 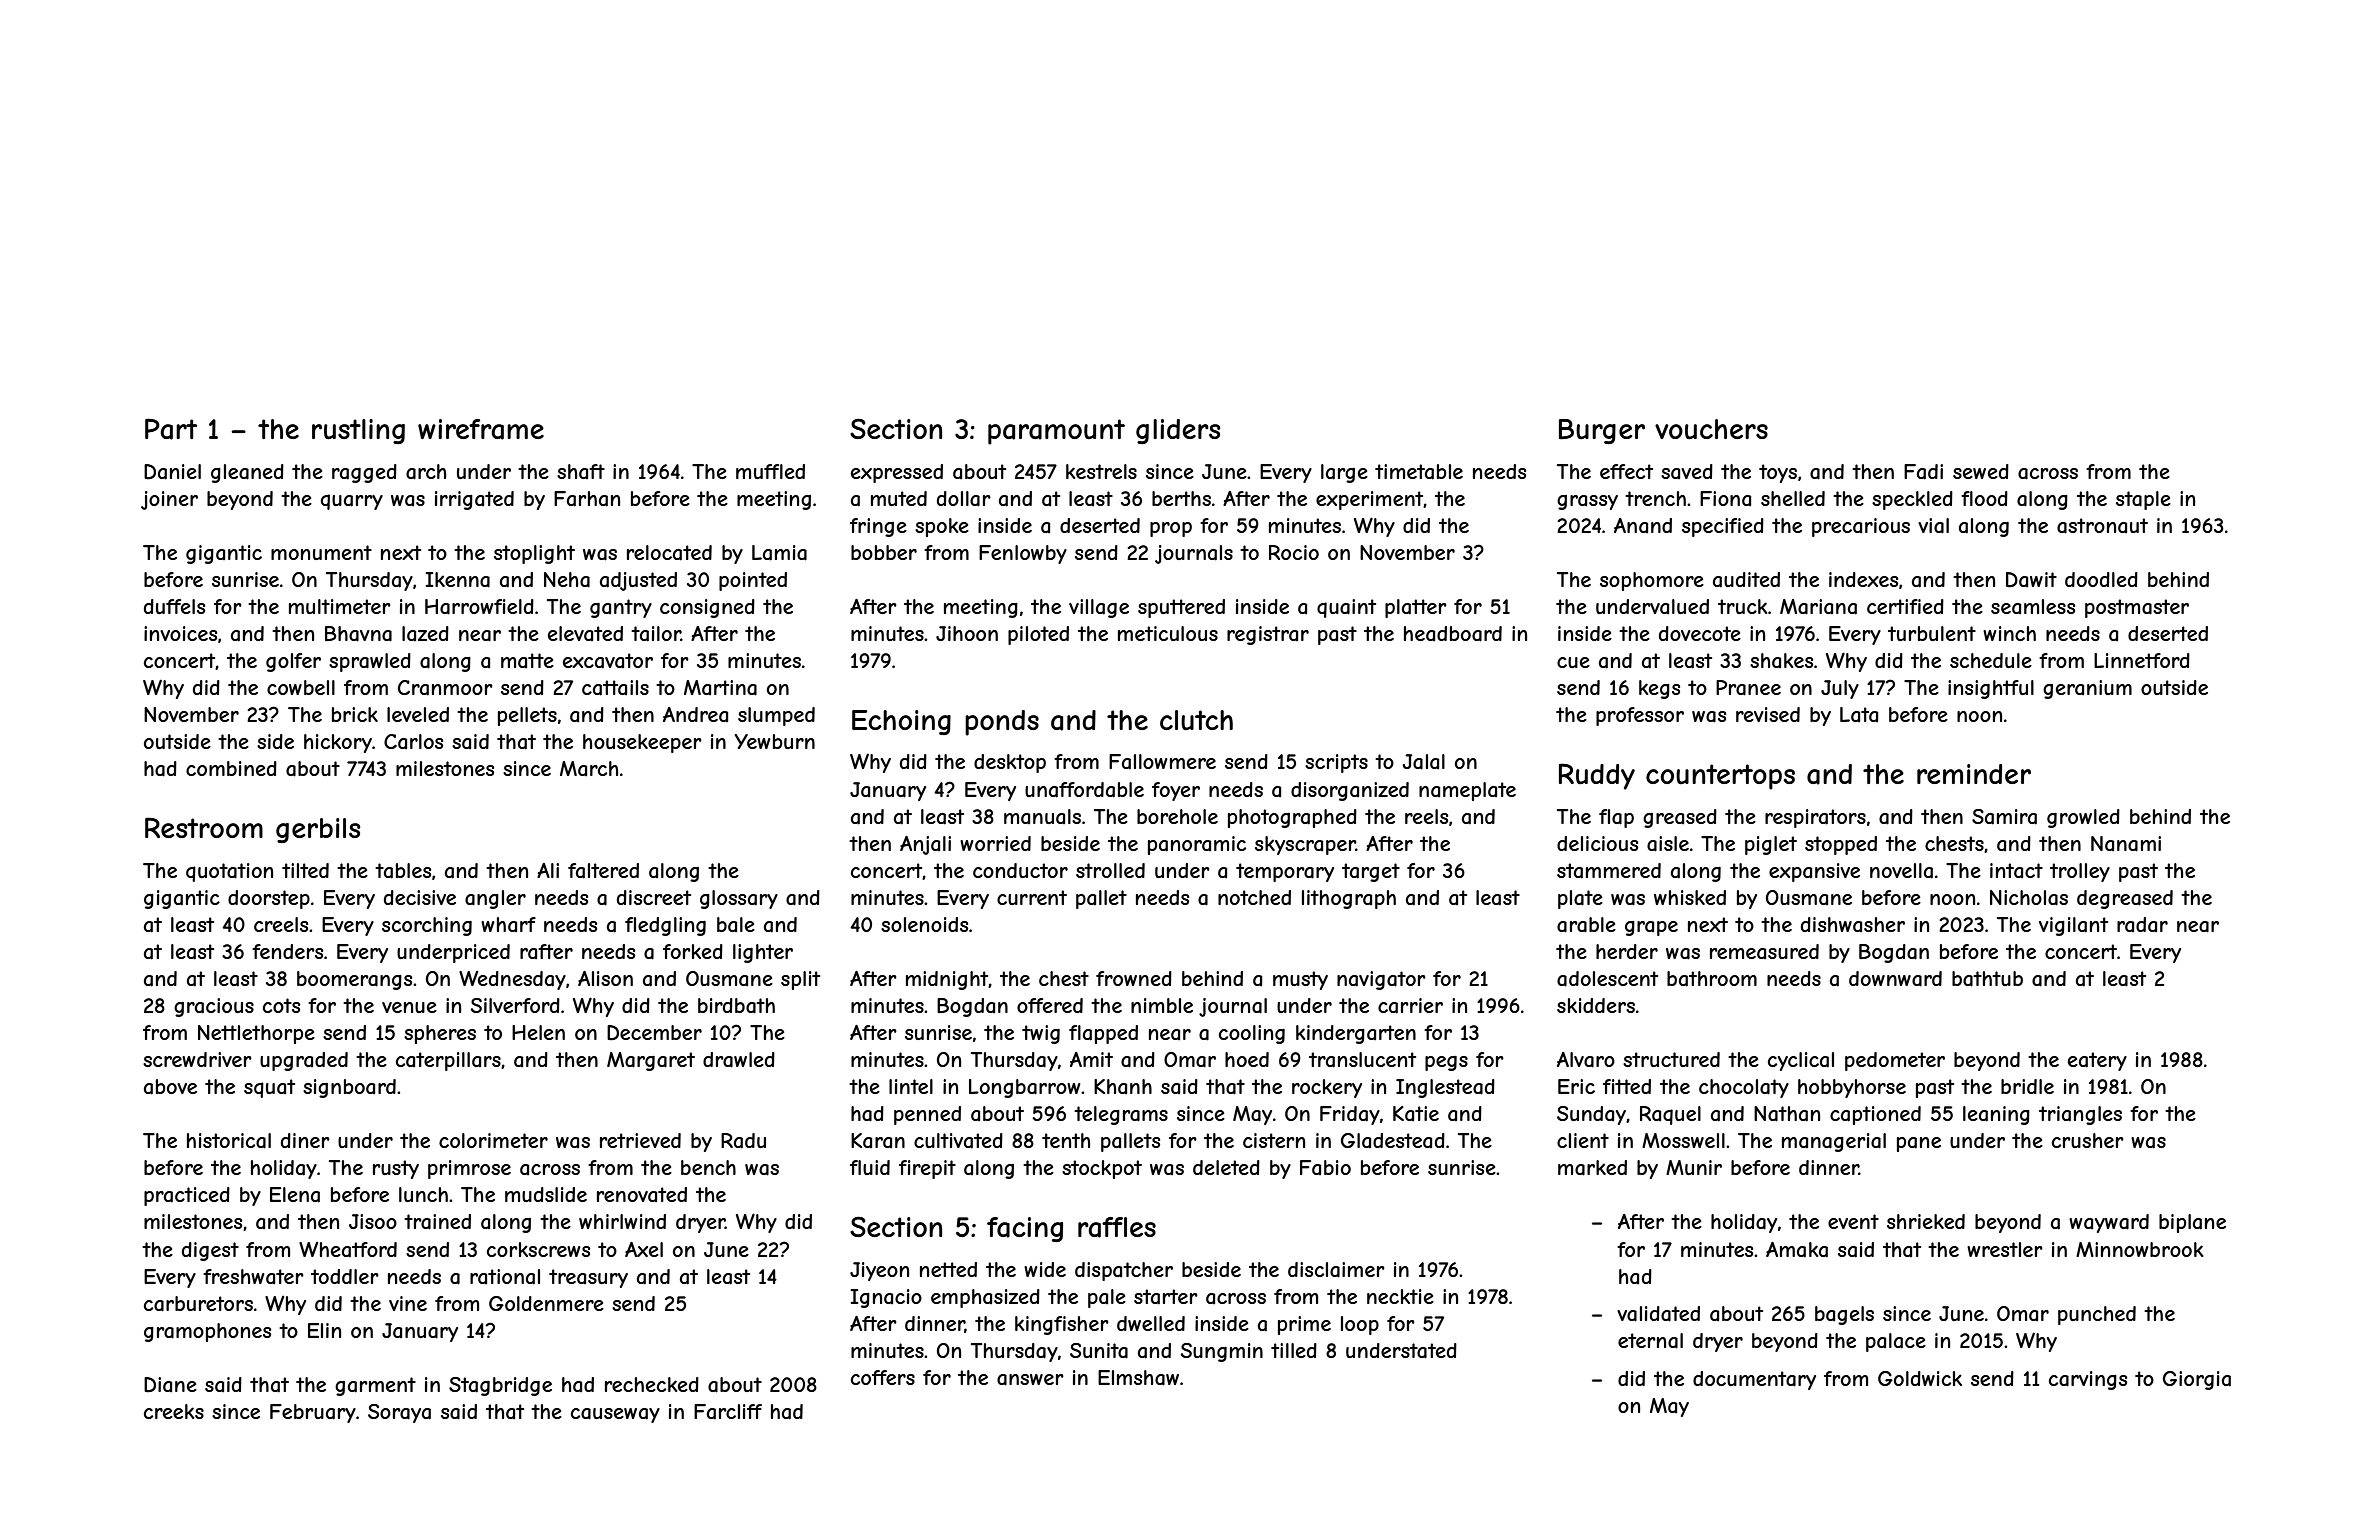 I want to click on photographed, so click(x=1292, y=818).
